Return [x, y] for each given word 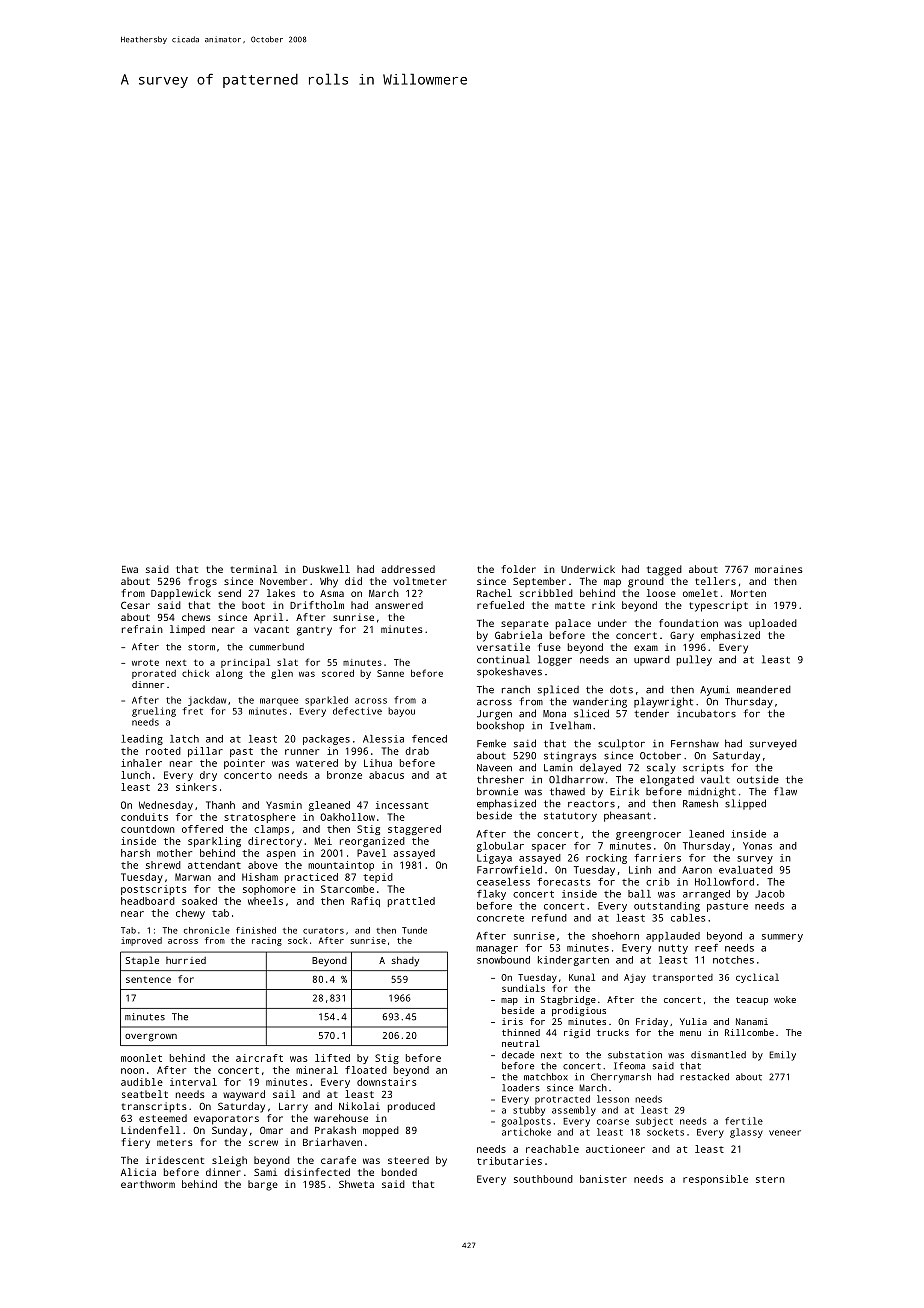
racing [267, 941]
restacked [704, 1077]
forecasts [563, 882]
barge [263, 1185]
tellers [715, 581]
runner [302, 752]
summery [782, 938]
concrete [500, 918]
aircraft [259, 1058]
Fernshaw [695, 743]
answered [399, 605]
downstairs [386, 1082]
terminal [254, 569]
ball [639, 894]
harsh [135, 853]
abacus [386, 775]
